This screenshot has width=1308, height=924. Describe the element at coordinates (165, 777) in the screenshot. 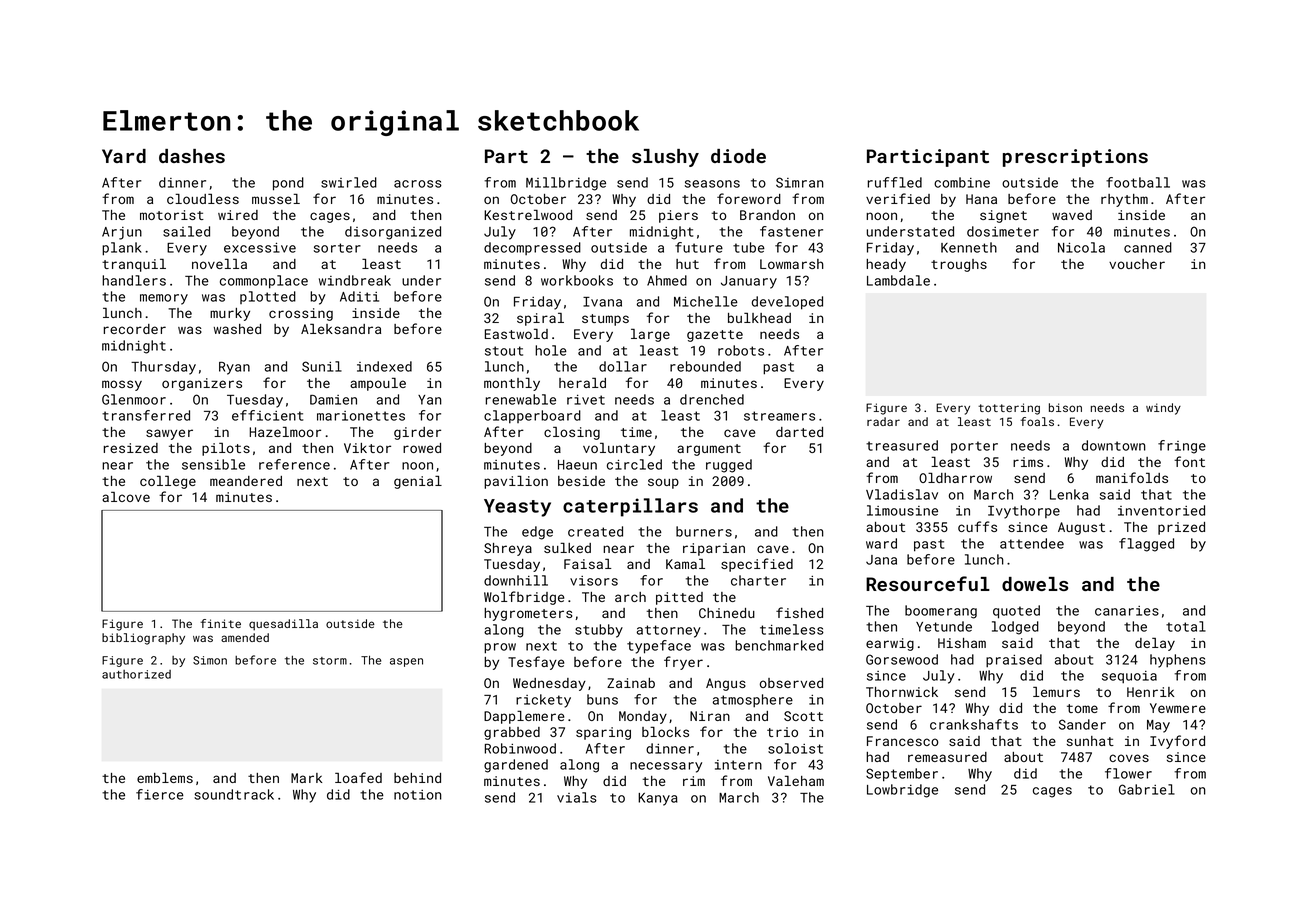

I see `emblems` at that location.
